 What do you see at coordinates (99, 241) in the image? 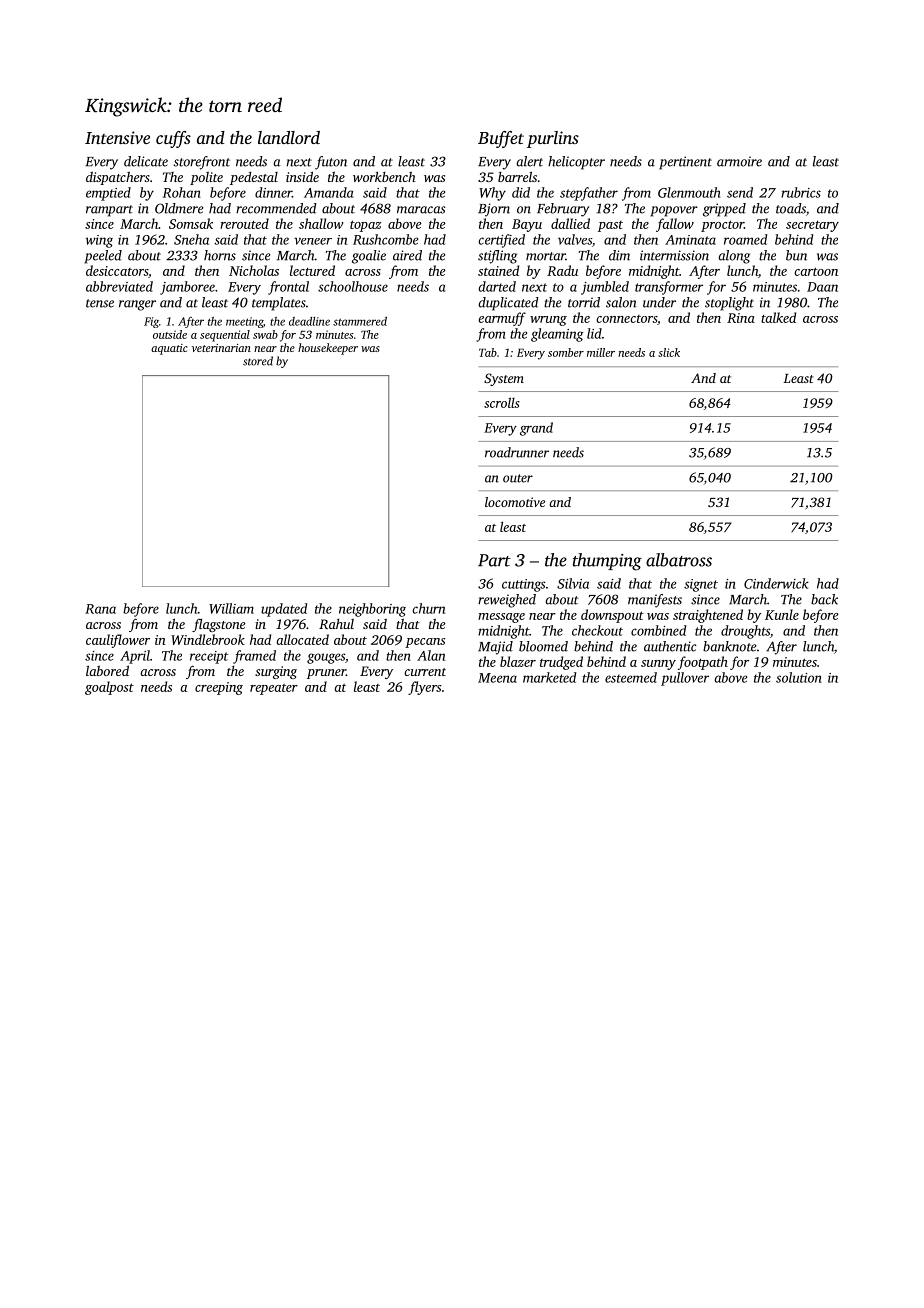
I see `wing` at bounding box center [99, 241].
